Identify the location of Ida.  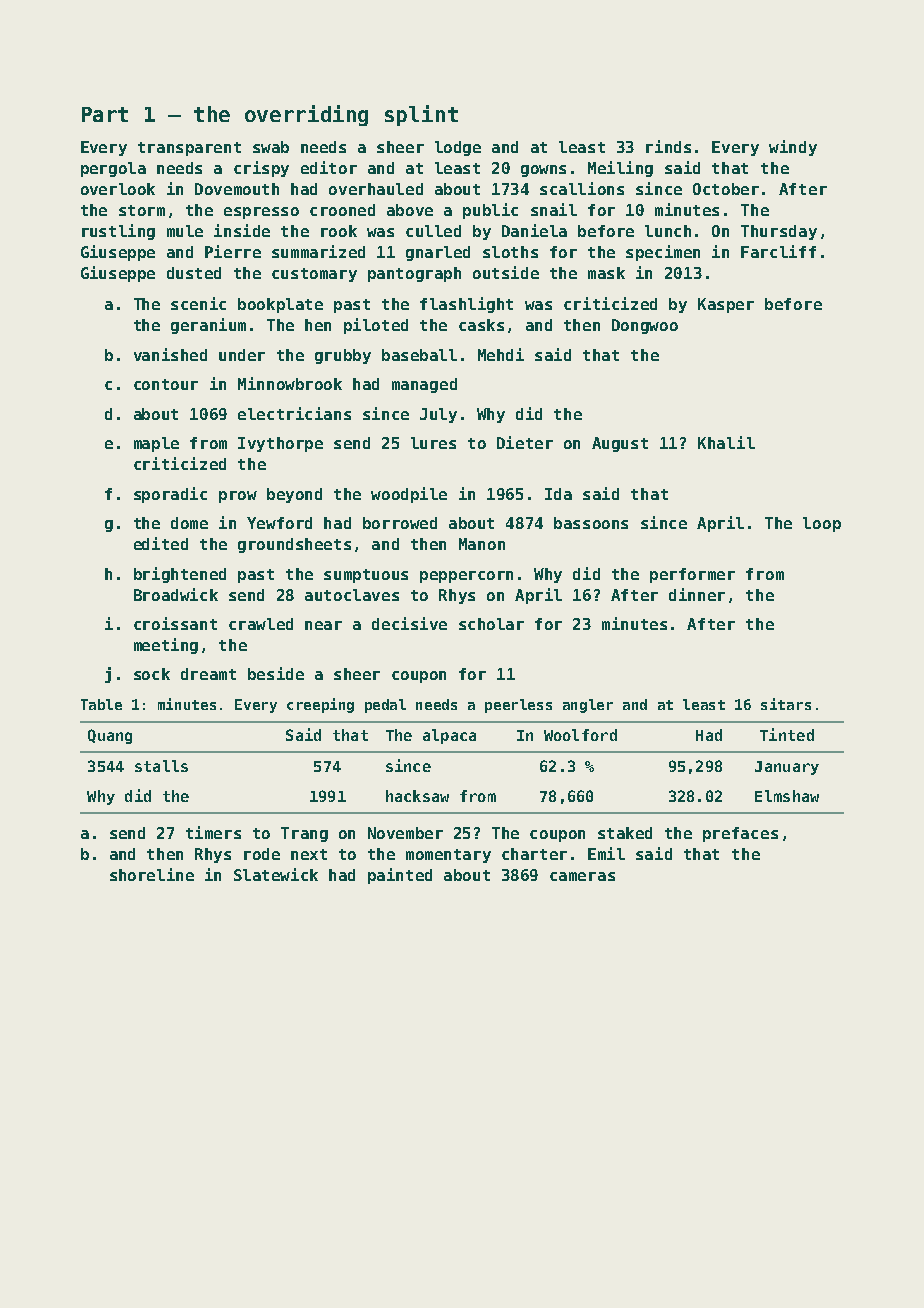
(558, 494).
